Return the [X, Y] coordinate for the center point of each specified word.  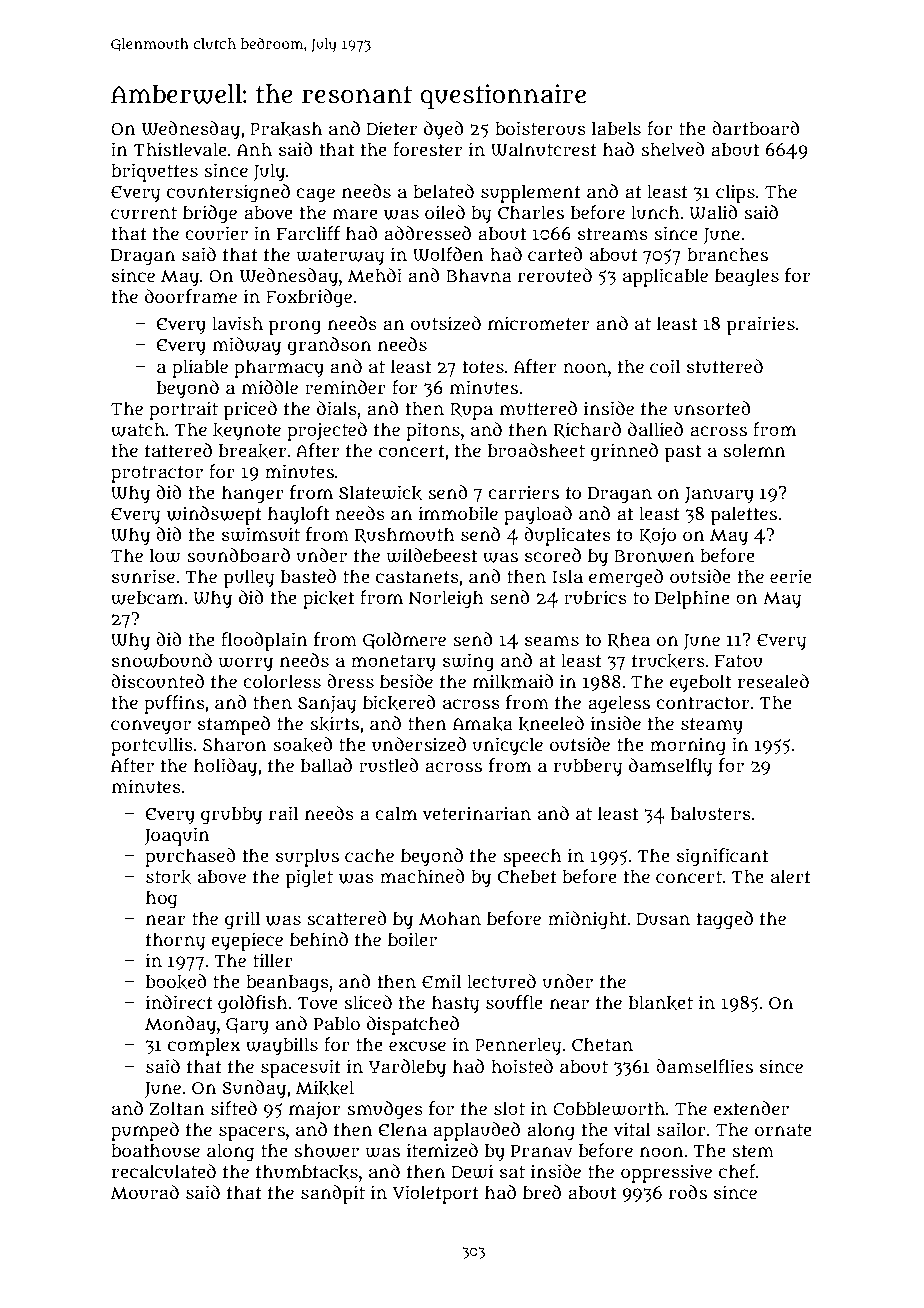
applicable [665, 277]
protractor [157, 474]
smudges [385, 1110]
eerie [791, 576]
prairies [761, 325]
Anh [254, 149]
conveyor [151, 727]
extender [751, 1108]
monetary [393, 663]
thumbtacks [307, 1172]
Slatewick [380, 493]
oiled [445, 212]
